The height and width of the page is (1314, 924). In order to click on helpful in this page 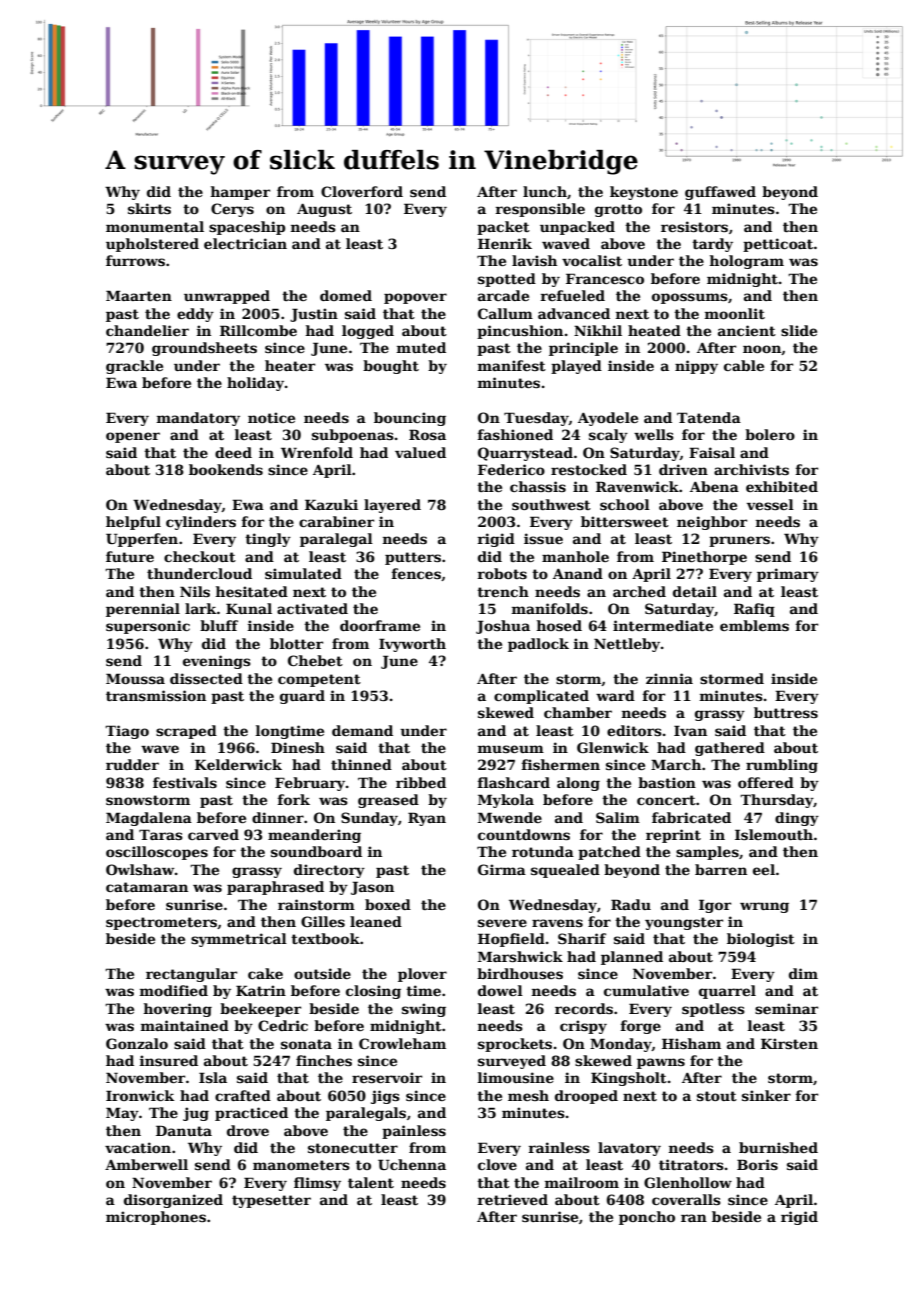, I will do `click(133, 523)`.
